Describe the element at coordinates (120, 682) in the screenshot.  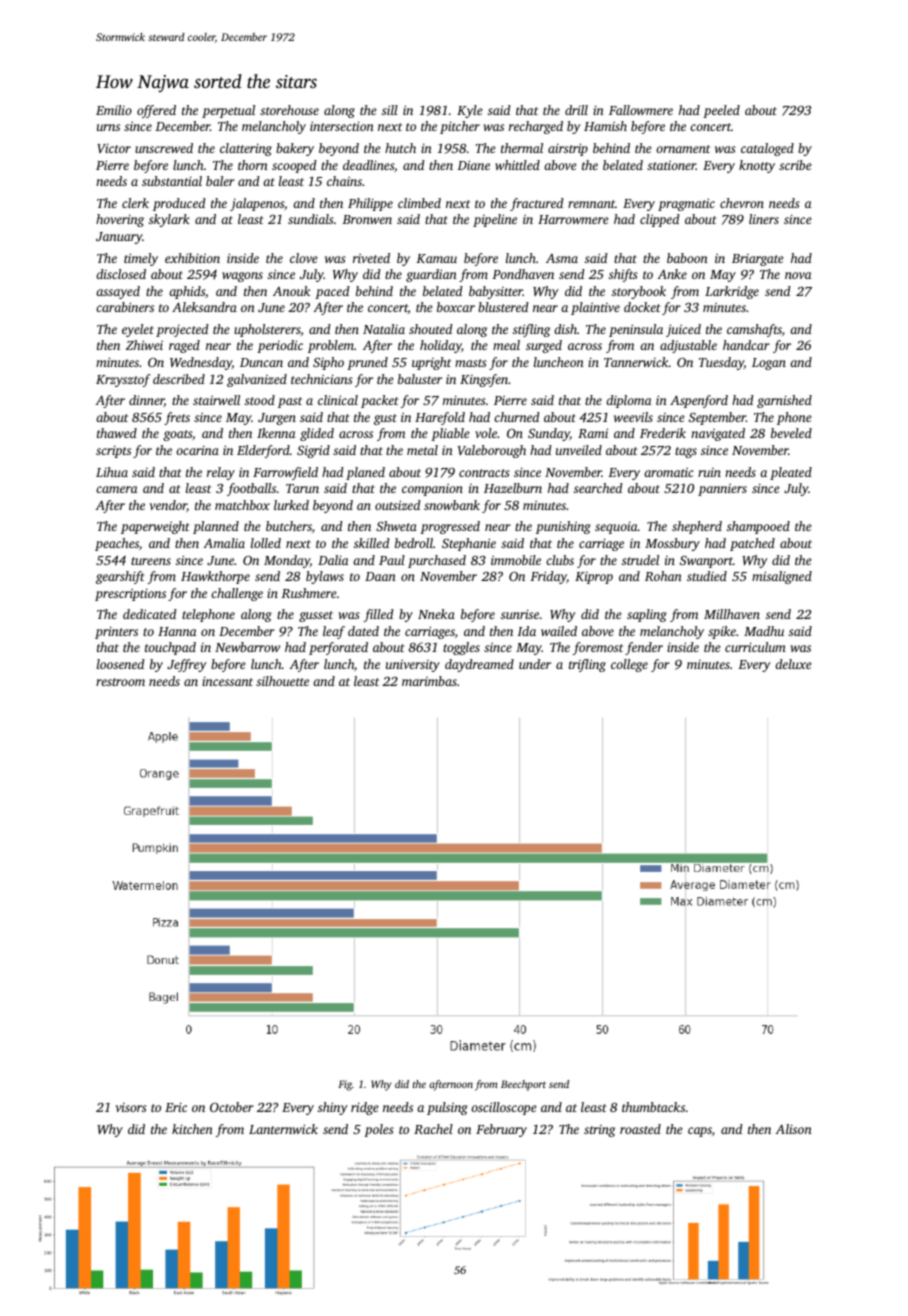
I see `restroom` at that location.
